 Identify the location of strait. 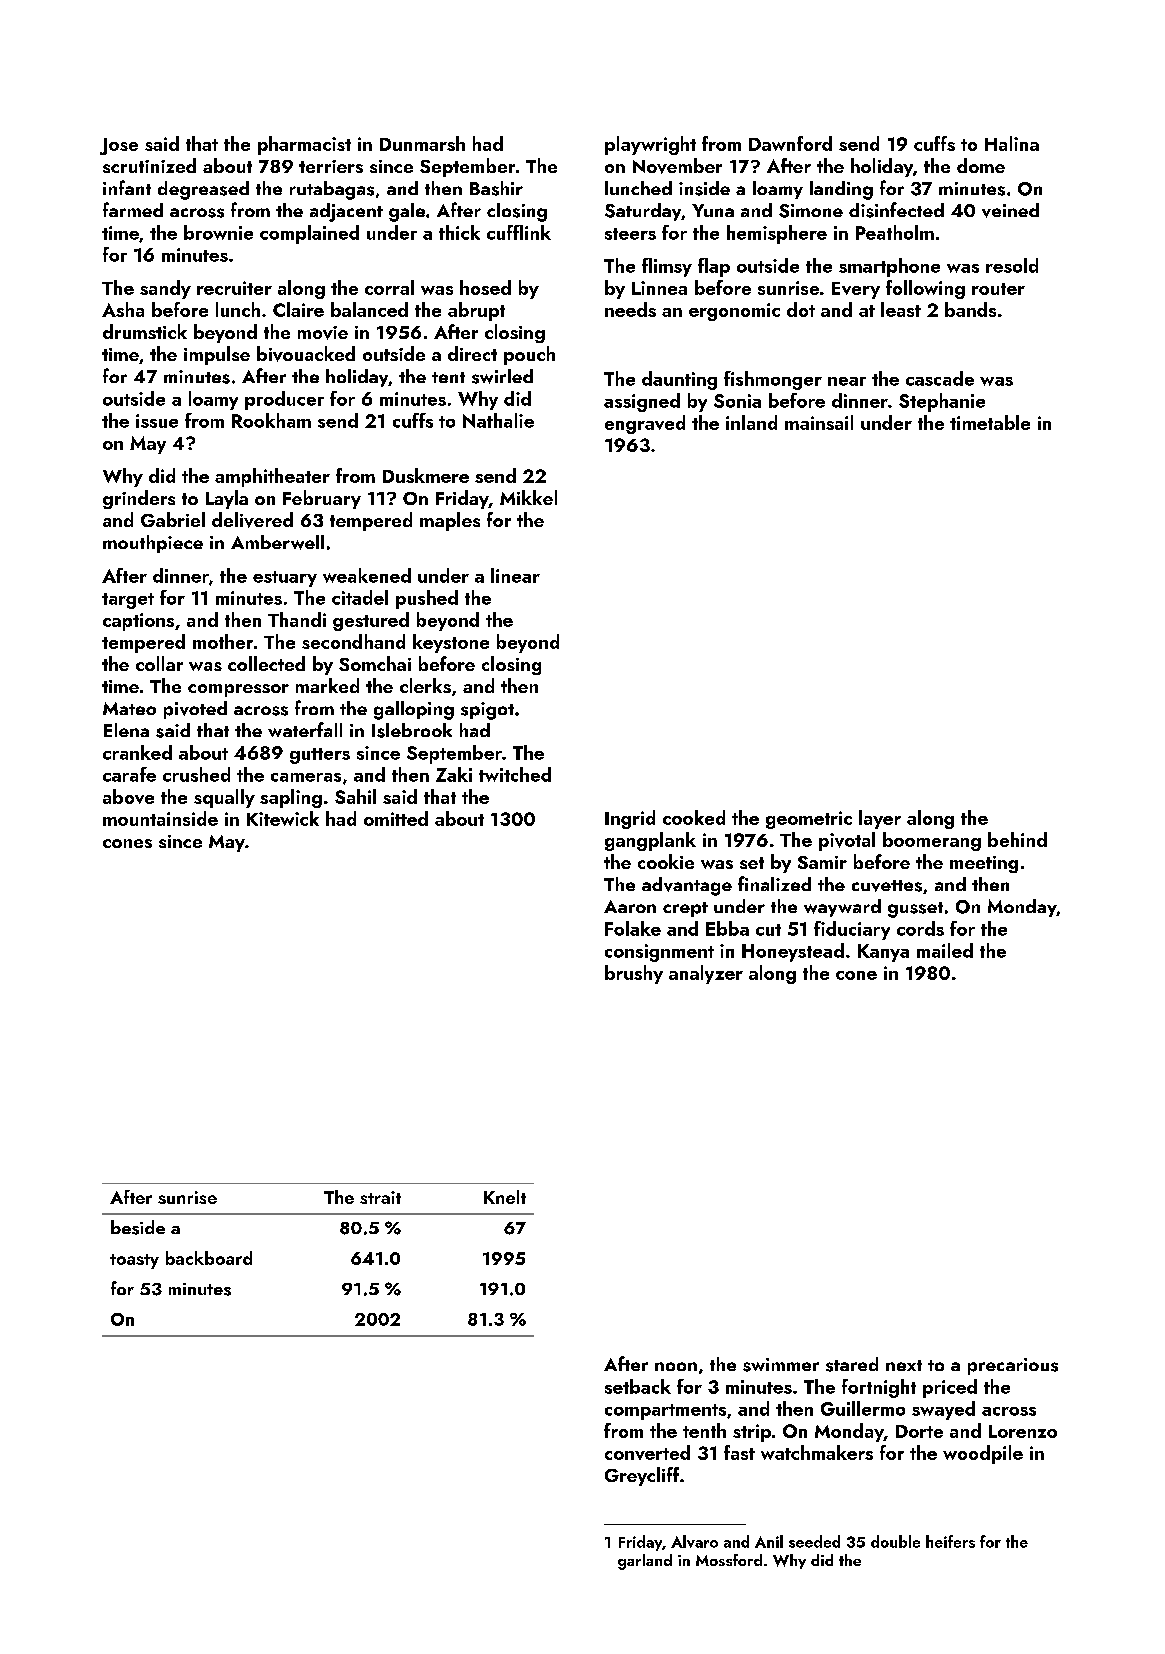
(380, 1197).
